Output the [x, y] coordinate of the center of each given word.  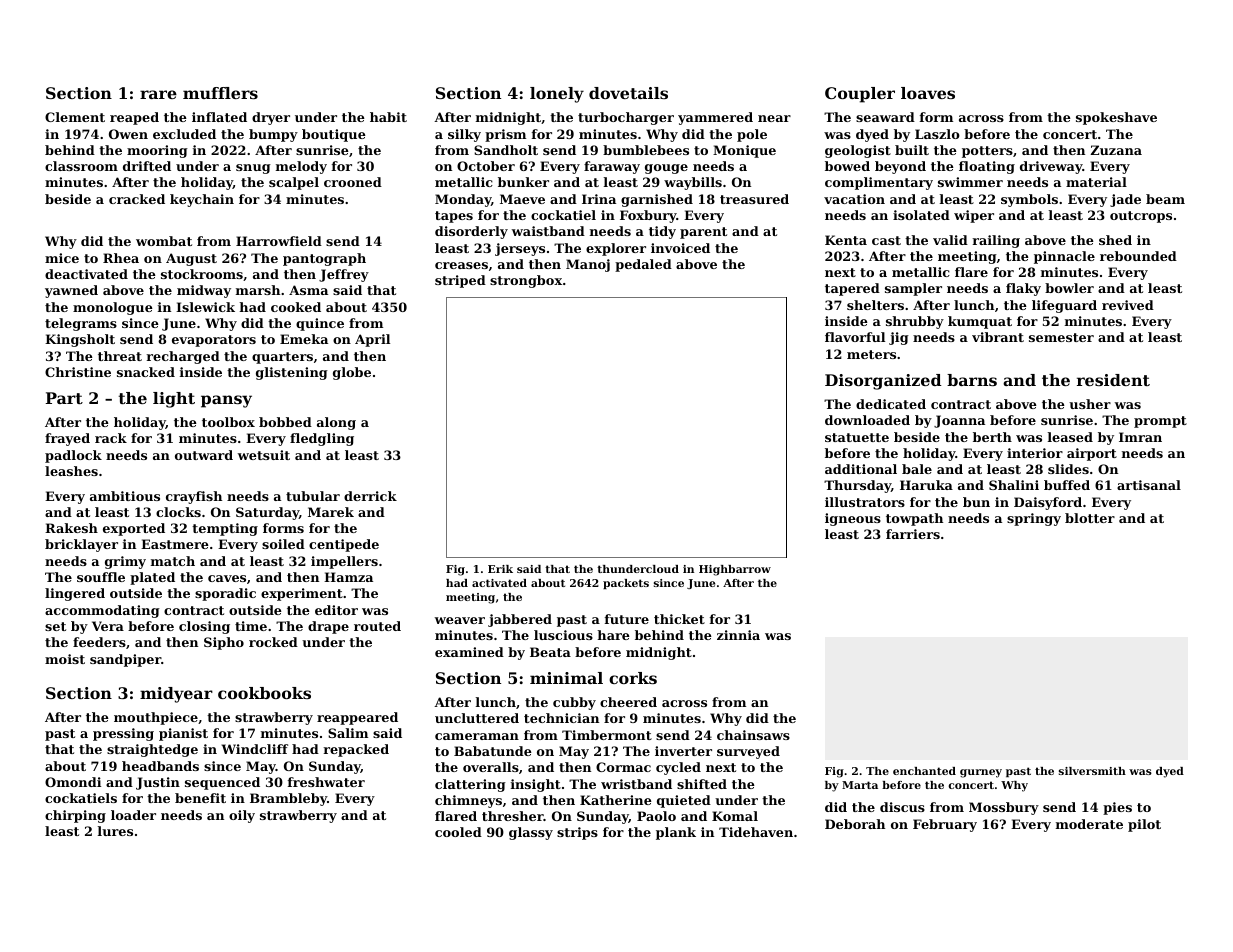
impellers [344, 562]
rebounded [1138, 256]
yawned [71, 291]
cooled [458, 832]
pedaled [643, 265]
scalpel [294, 183]
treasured [754, 199]
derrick [370, 496]
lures [115, 831]
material [1096, 182]
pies [1117, 808]
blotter [1090, 518]
